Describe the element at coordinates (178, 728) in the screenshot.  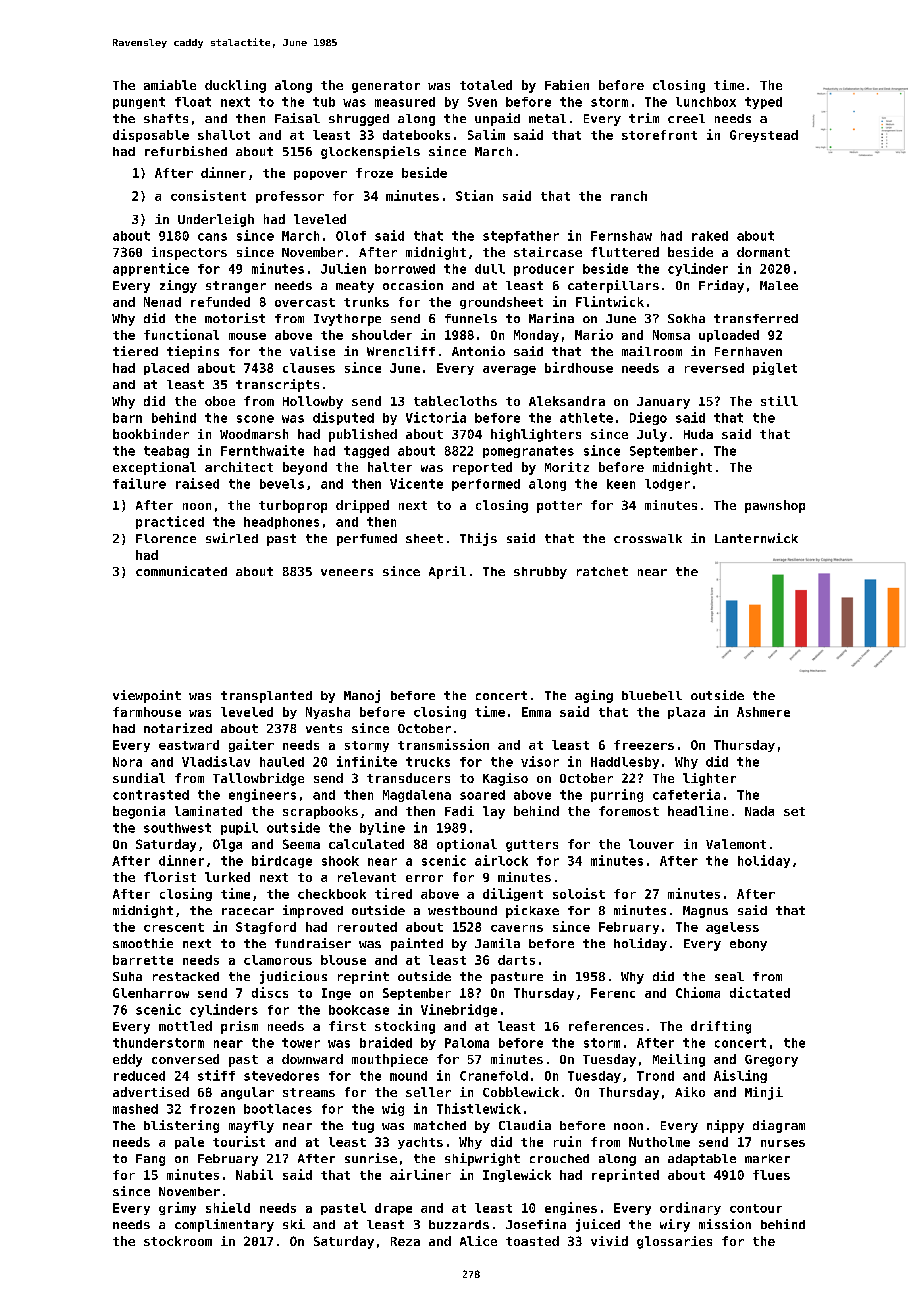
I see `notarized` at that location.
